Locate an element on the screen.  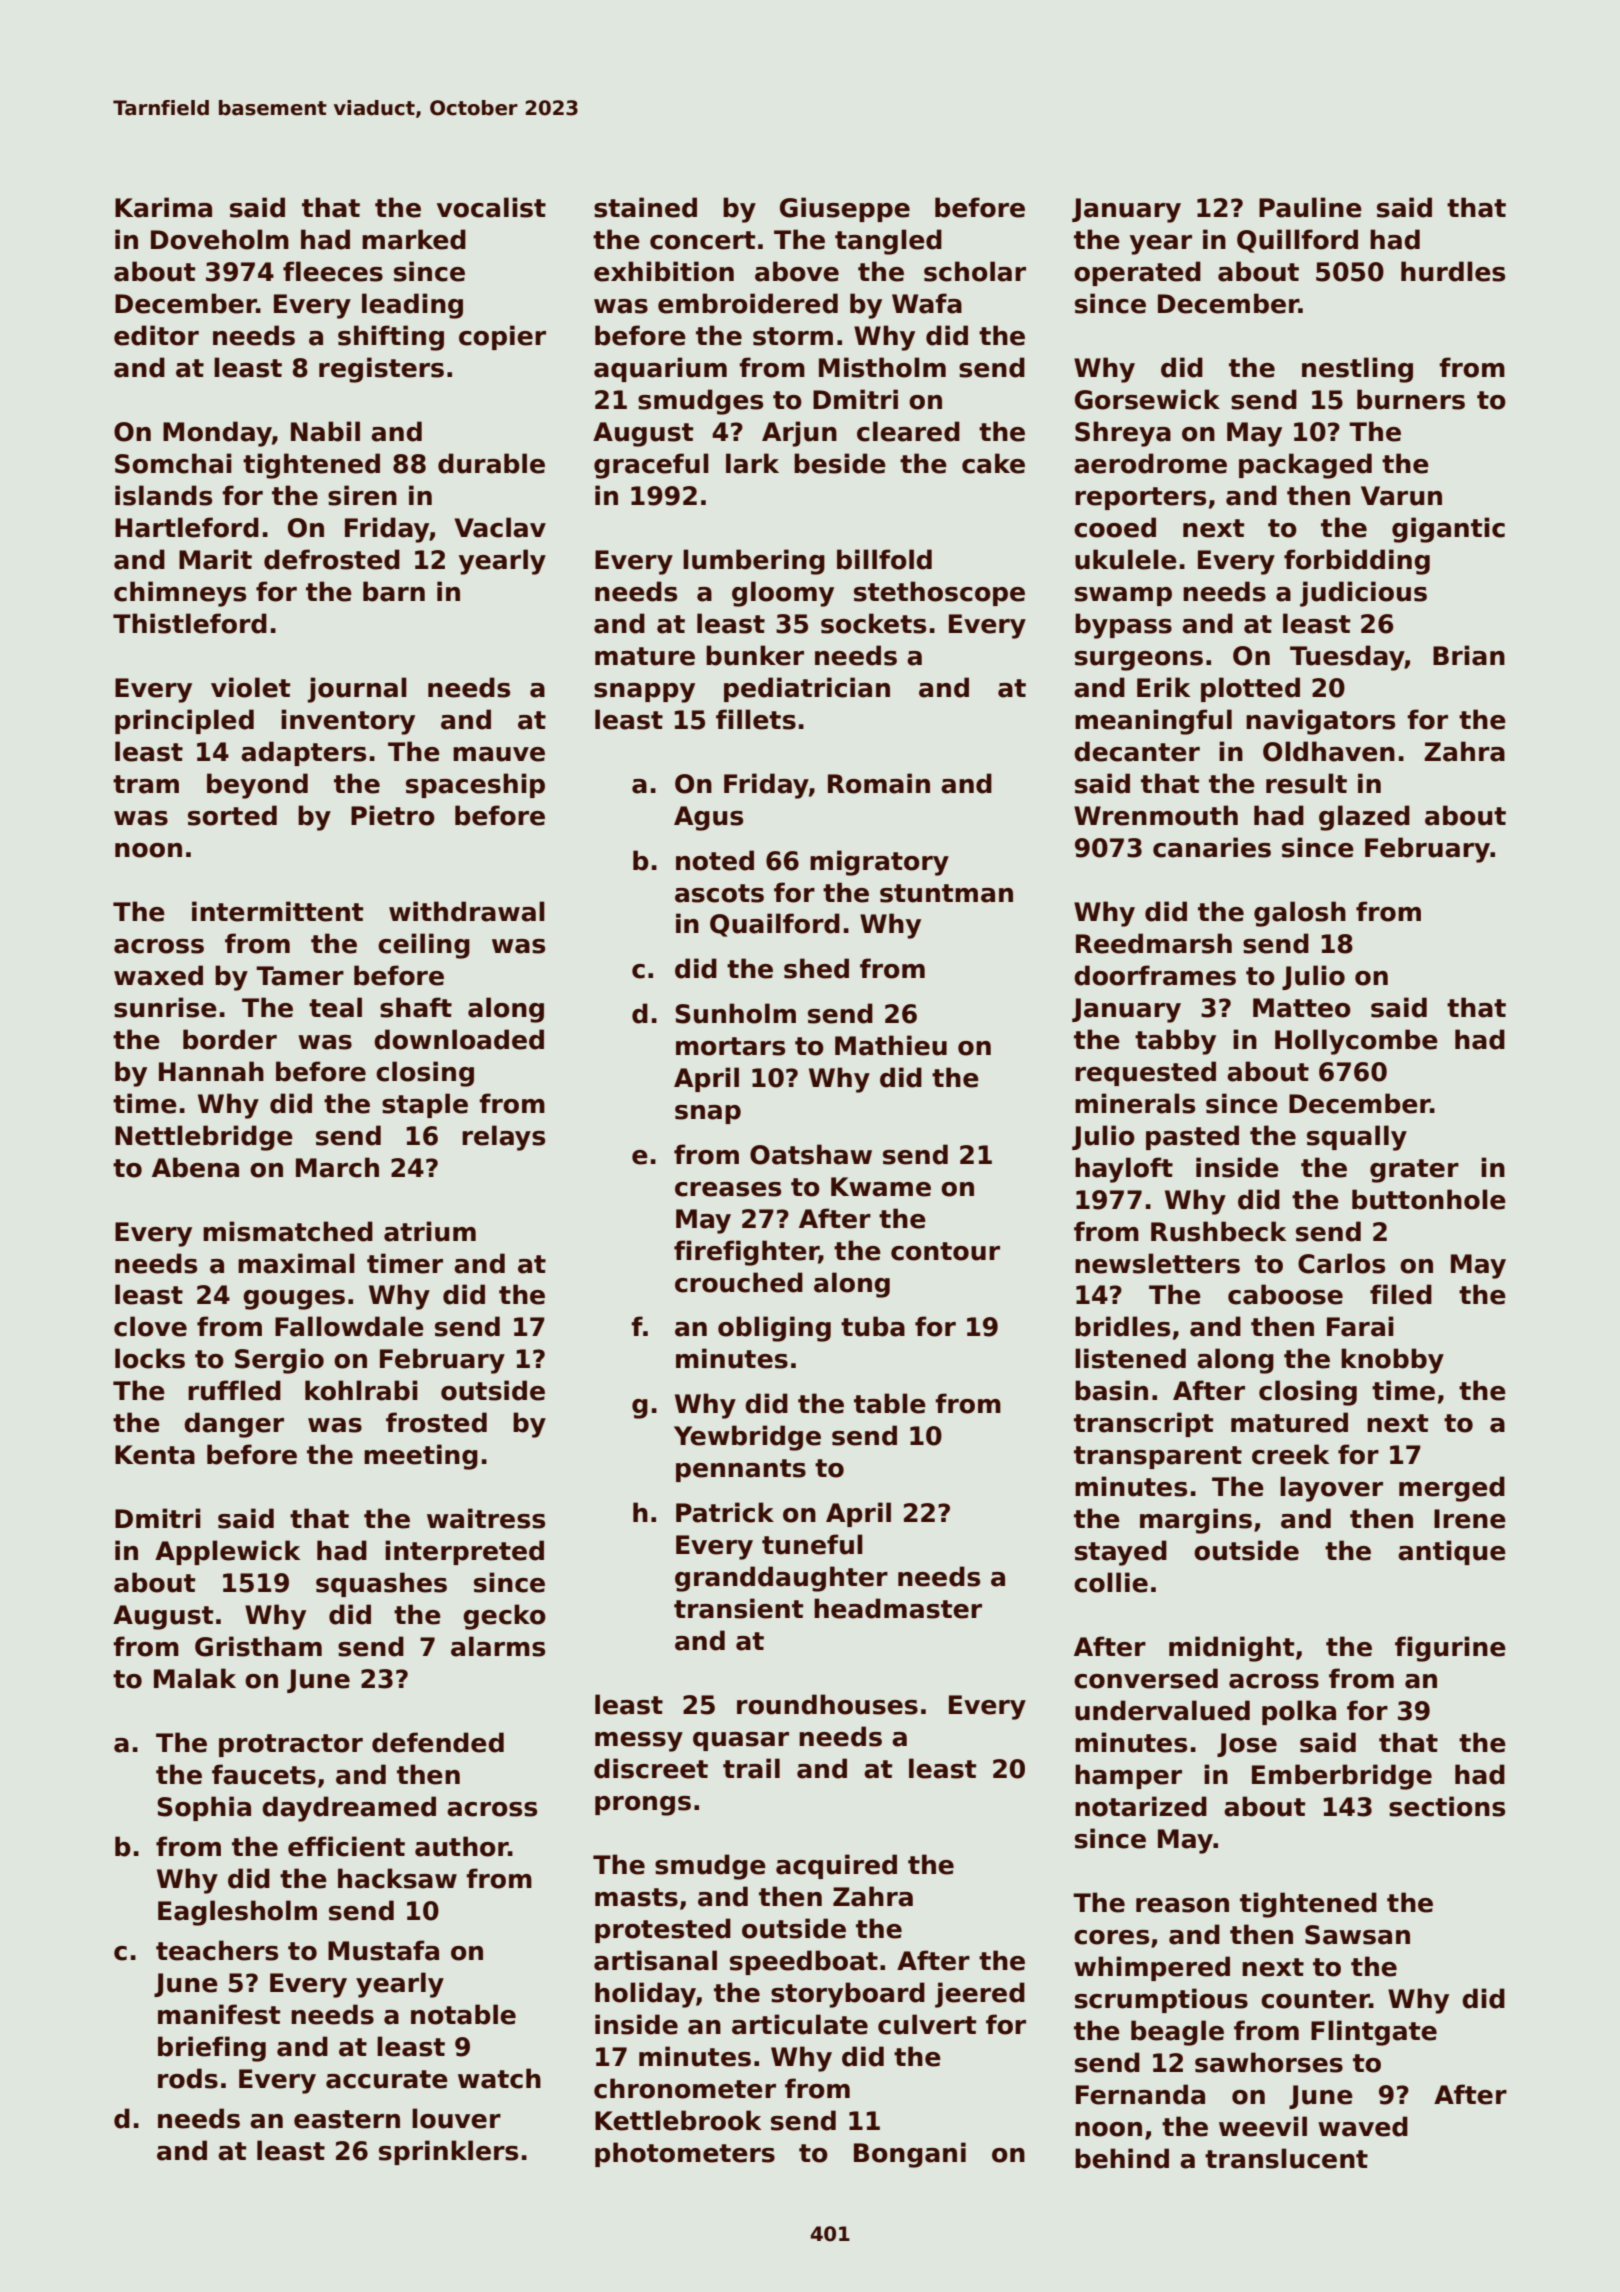
Bongani is located at coordinates (910, 2155).
